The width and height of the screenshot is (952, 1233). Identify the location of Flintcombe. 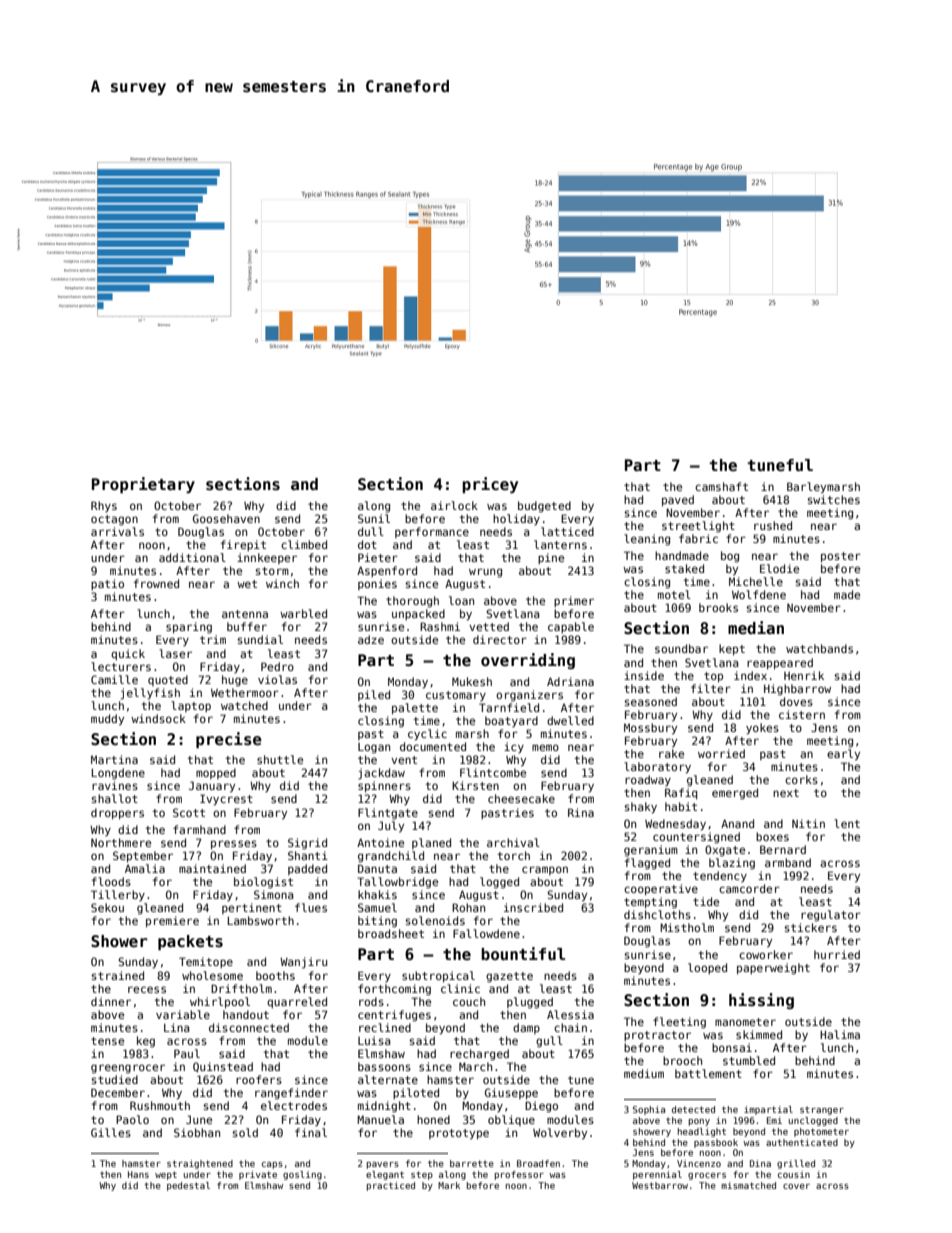
(493, 772).
